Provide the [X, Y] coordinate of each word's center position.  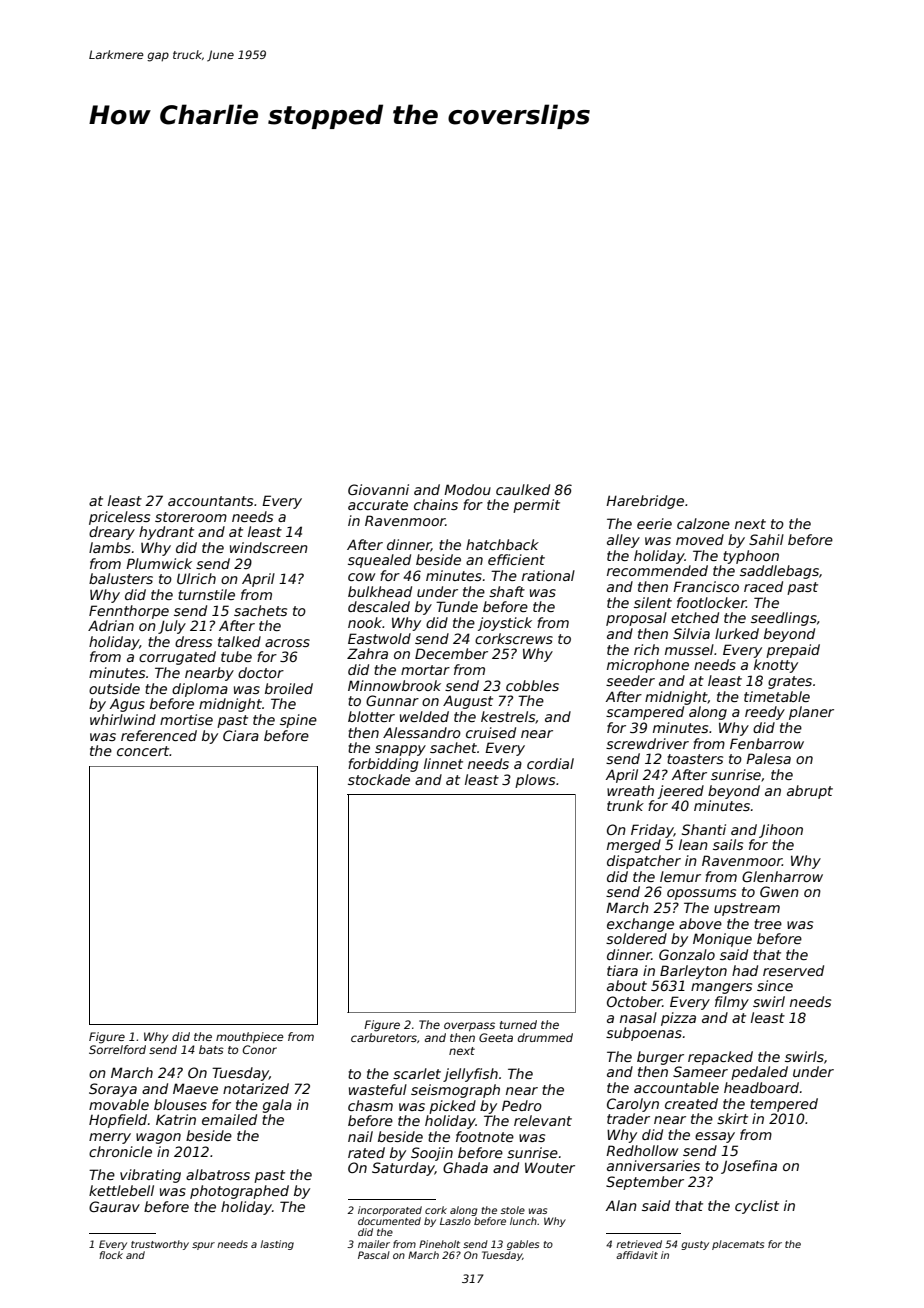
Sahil [766, 539]
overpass [469, 1027]
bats [211, 1049]
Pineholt [439, 1244]
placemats [738, 1245]
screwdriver [647, 743]
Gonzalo [687, 954]
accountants [210, 501]
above [700, 923]
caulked [523, 489]
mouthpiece [250, 1038]
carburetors [384, 1037]
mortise [186, 719]
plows [535, 781]
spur [203, 1246]
